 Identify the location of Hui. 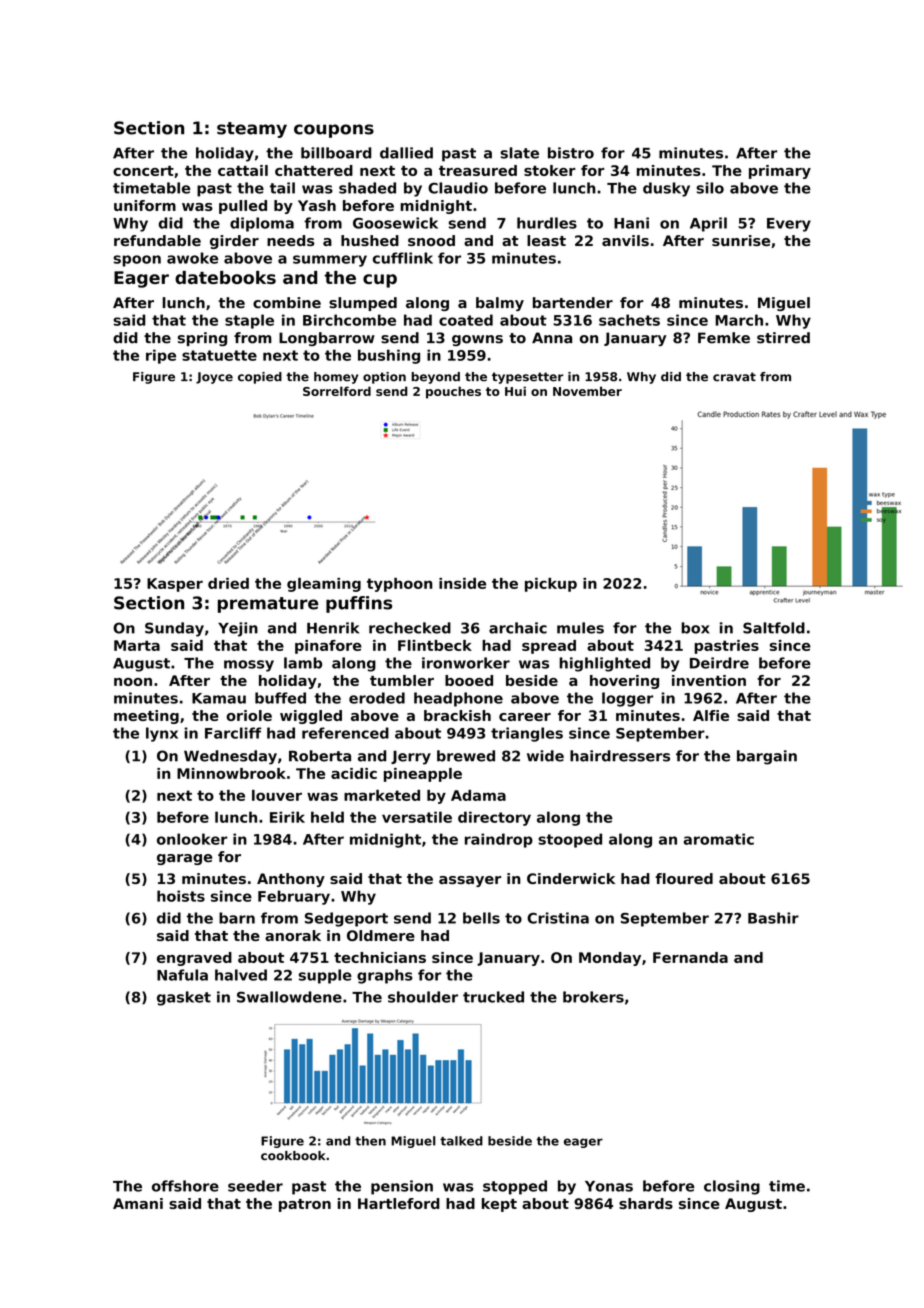
(515, 391).
